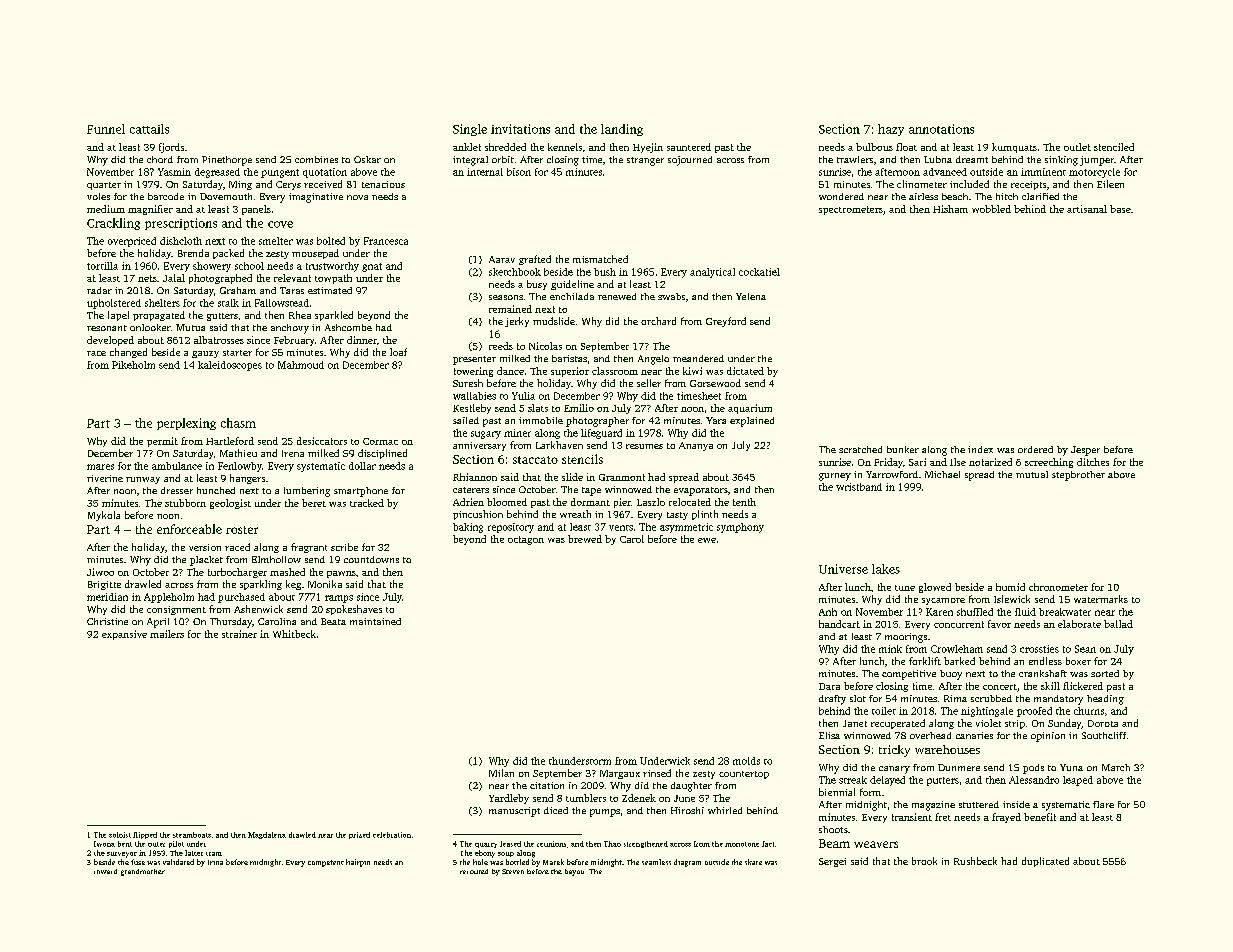 This screenshot has width=1233, height=952. I want to click on maintained, so click(375, 621).
